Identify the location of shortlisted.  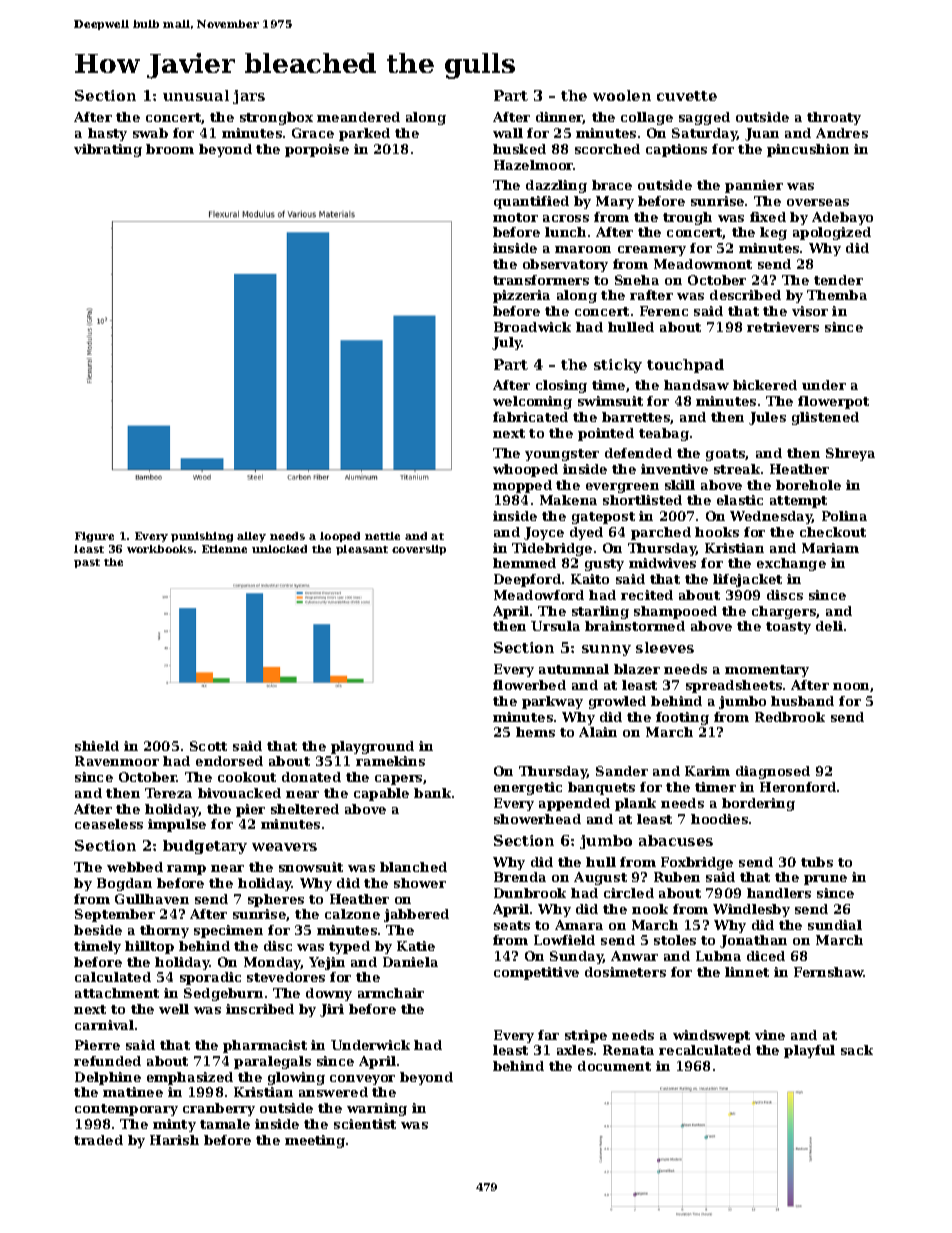
(642, 500).
